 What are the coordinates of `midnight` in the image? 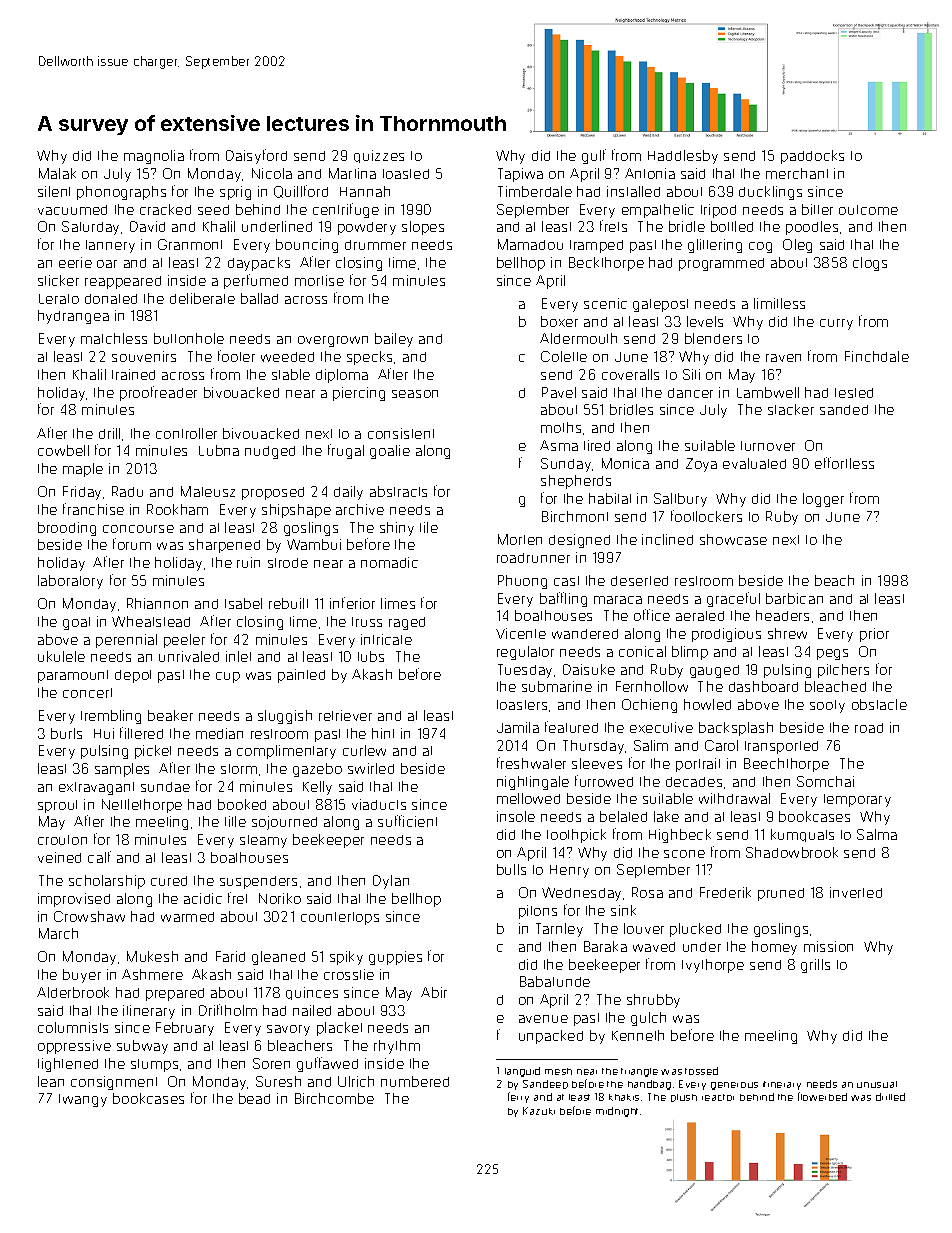 It's located at (617, 1112).
